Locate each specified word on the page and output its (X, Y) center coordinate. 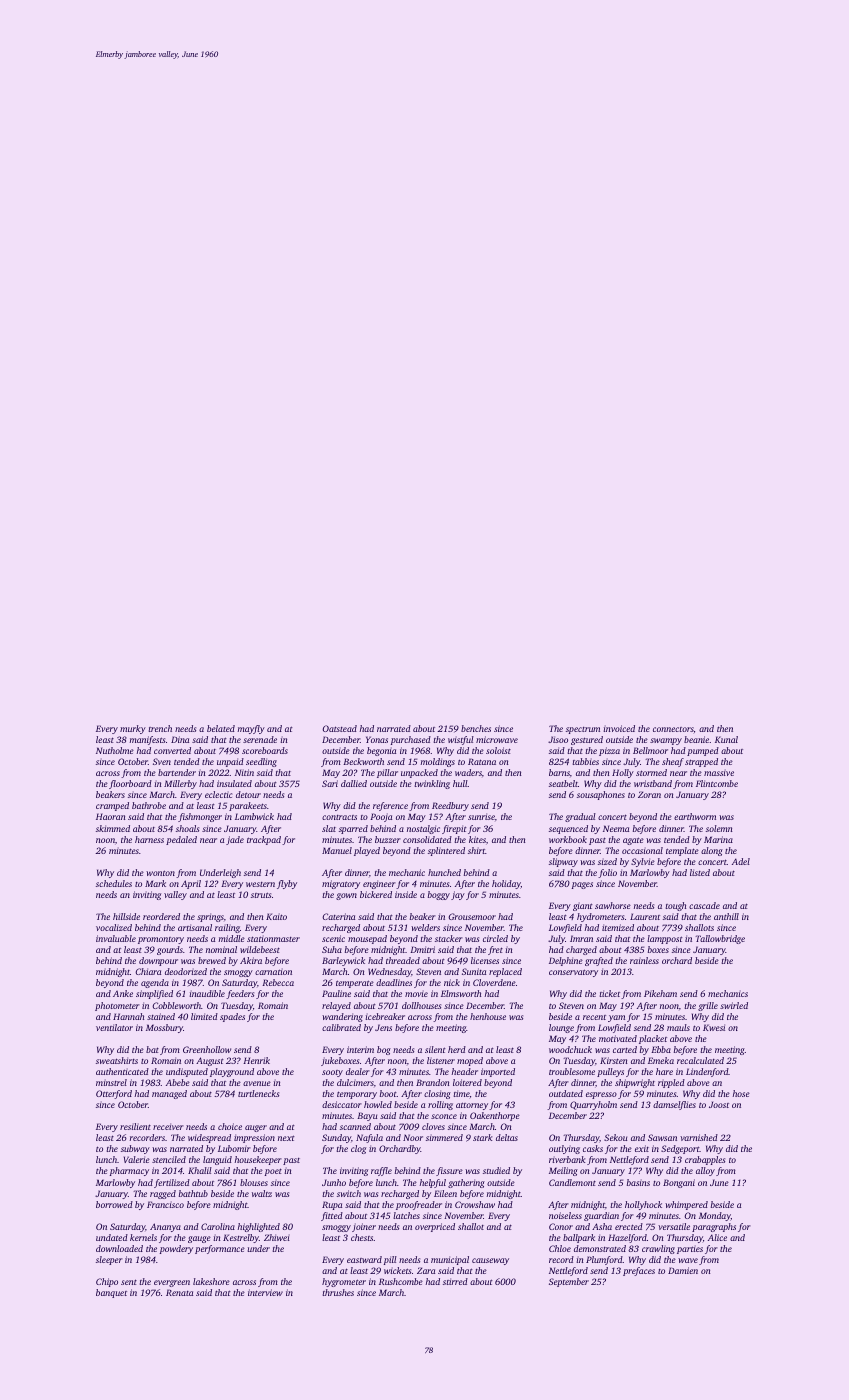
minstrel (111, 1082)
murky (133, 729)
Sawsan (662, 1137)
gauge (199, 1239)
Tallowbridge (720, 939)
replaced (505, 972)
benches (476, 728)
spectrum (583, 730)
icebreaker (385, 1016)
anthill (726, 916)
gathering (466, 1183)
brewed (212, 960)
